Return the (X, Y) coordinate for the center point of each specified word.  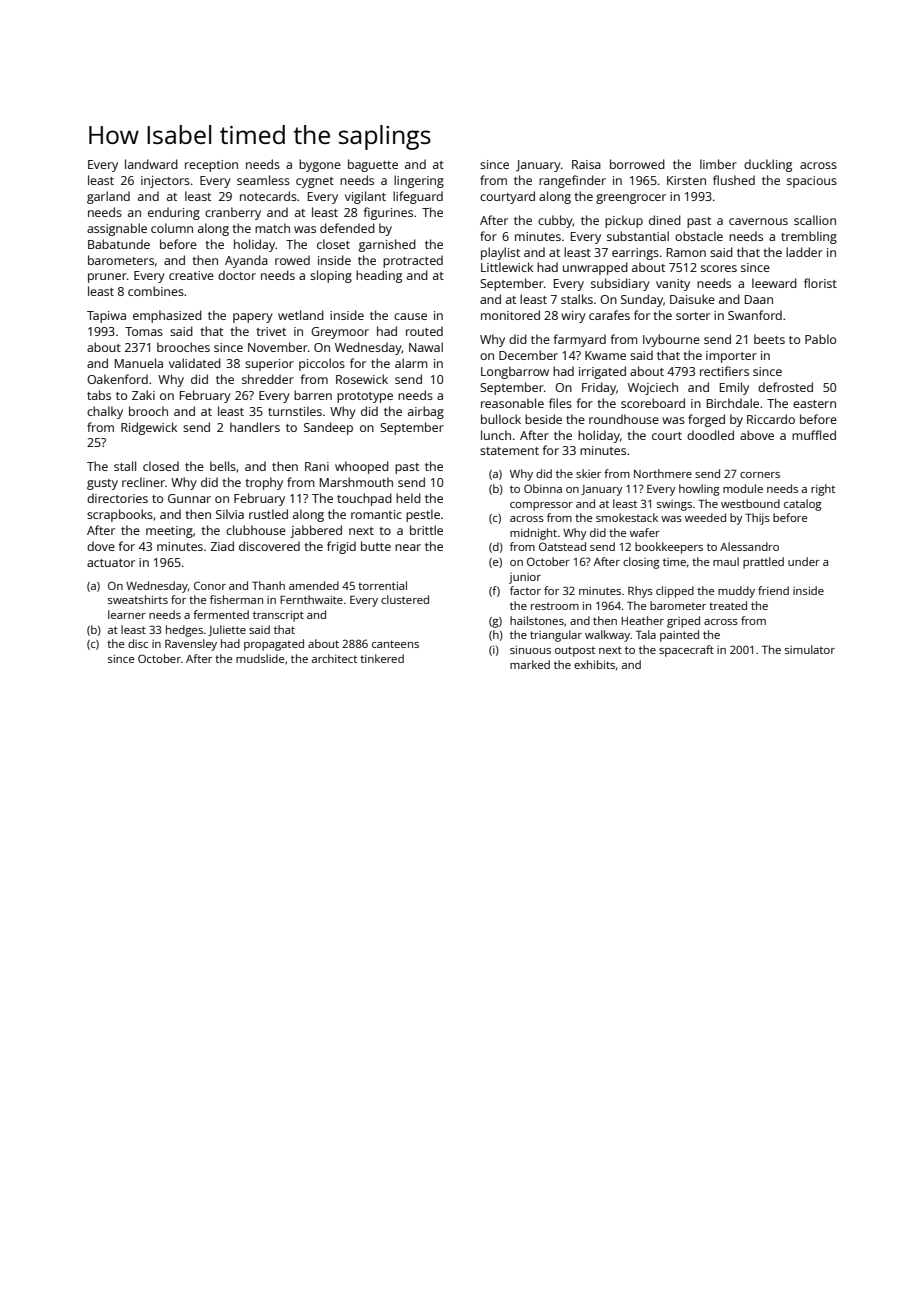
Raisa (586, 164)
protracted (413, 261)
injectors (165, 182)
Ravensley (191, 645)
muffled (814, 435)
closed (161, 466)
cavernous (758, 221)
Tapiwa (106, 317)
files (560, 403)
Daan (759, 299)
